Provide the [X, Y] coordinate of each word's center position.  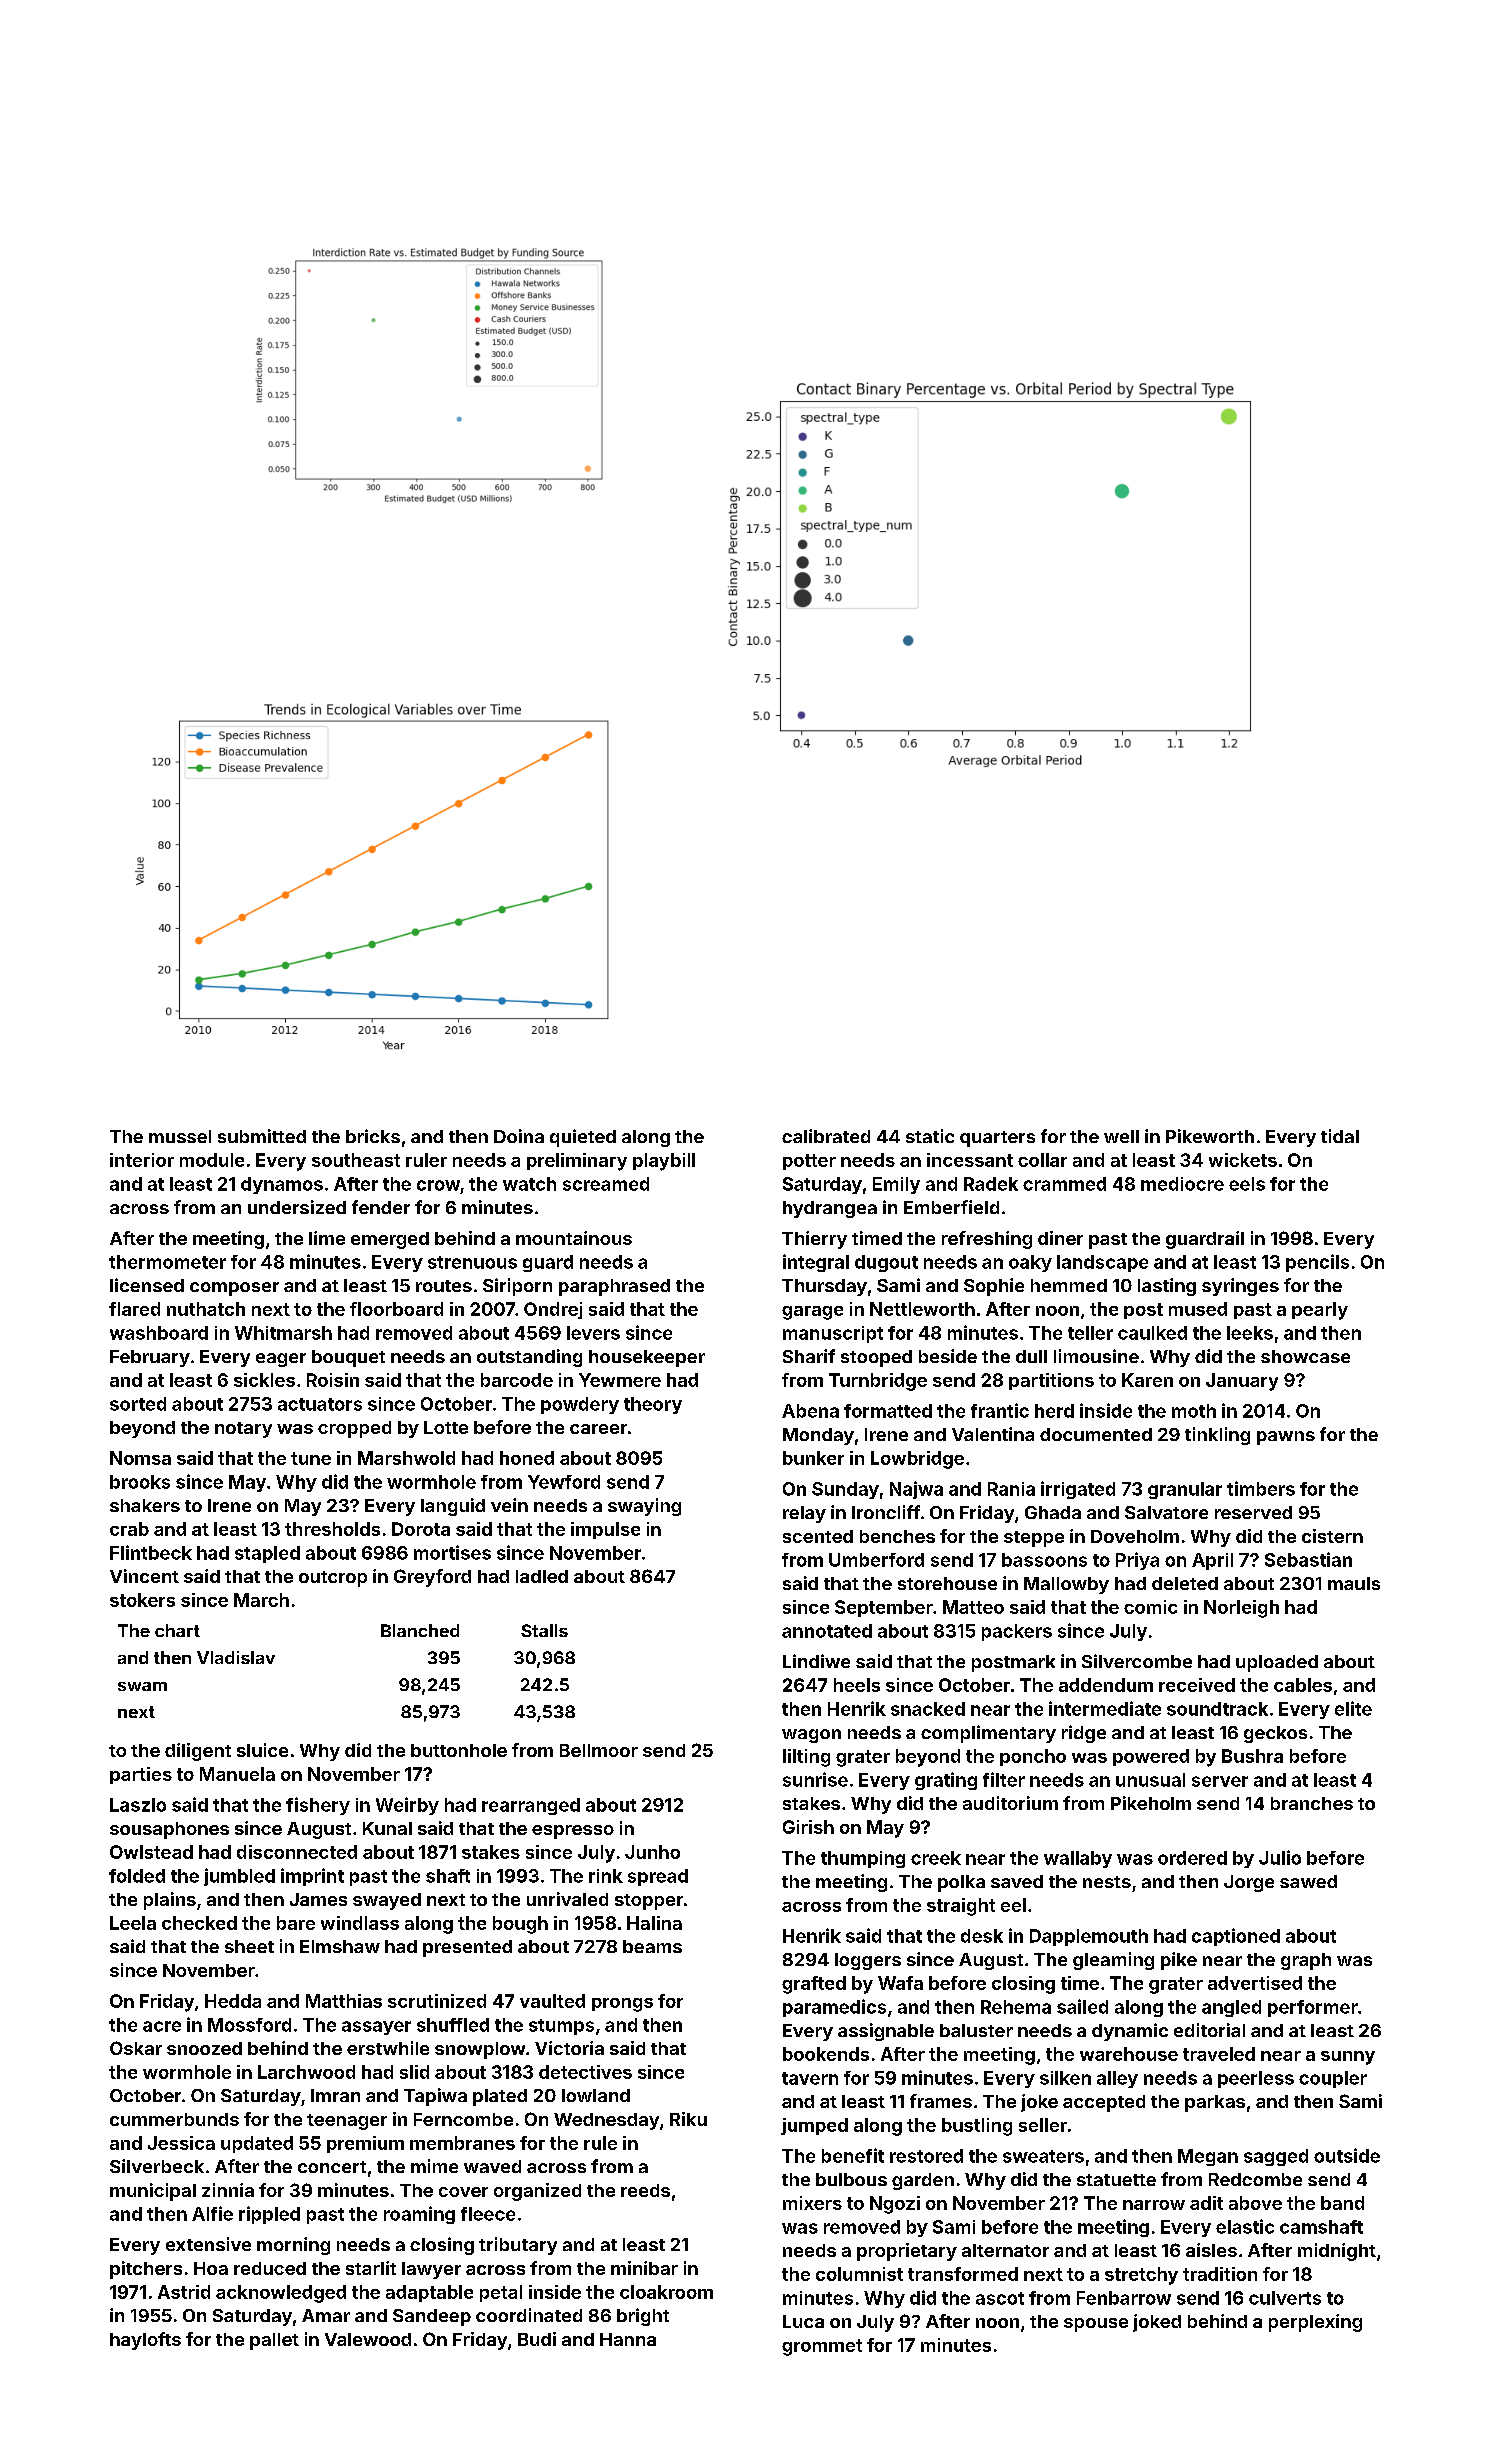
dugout [886, 1263]
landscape [1102, 1263]
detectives [585, 2072]
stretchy [1141, 2276]
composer [234, 1289]
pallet [274, 2341]
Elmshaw [340, 1946]
